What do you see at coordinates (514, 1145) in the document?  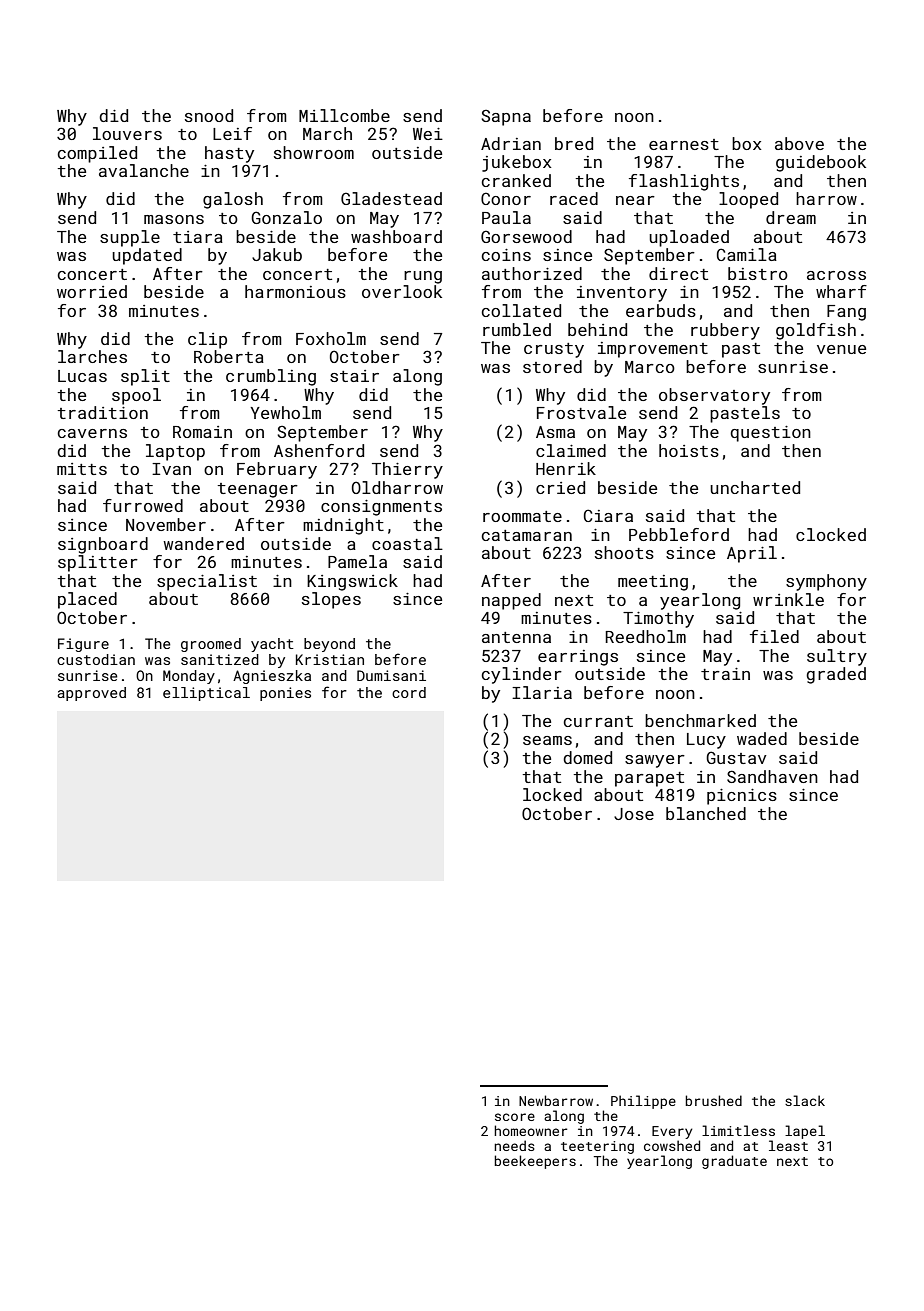 I see `needs` at bounding box center [514, 1145].
